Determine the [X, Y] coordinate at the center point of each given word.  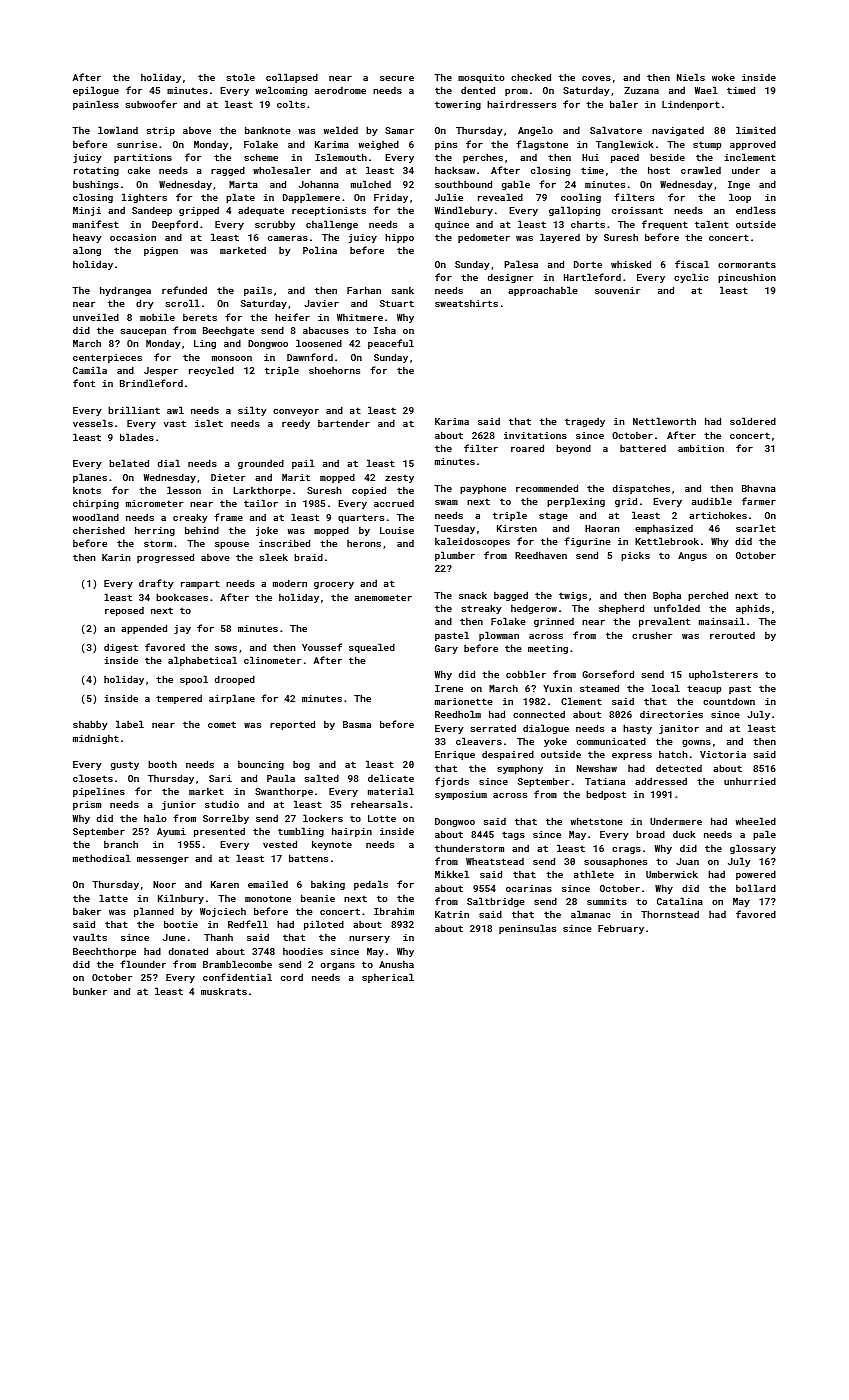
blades [137, 437]
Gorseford [608, 674]
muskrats [224, 991]
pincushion [747, 278]
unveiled [96, 317]
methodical [102, 858]
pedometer [484, 238]
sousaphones [615, 862]
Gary [446, 649]
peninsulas [527, 929]
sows [226, 648]
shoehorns [334, 370]
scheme [261, 157]
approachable [543, 291]
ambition [701, 448]
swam [446, 502]
